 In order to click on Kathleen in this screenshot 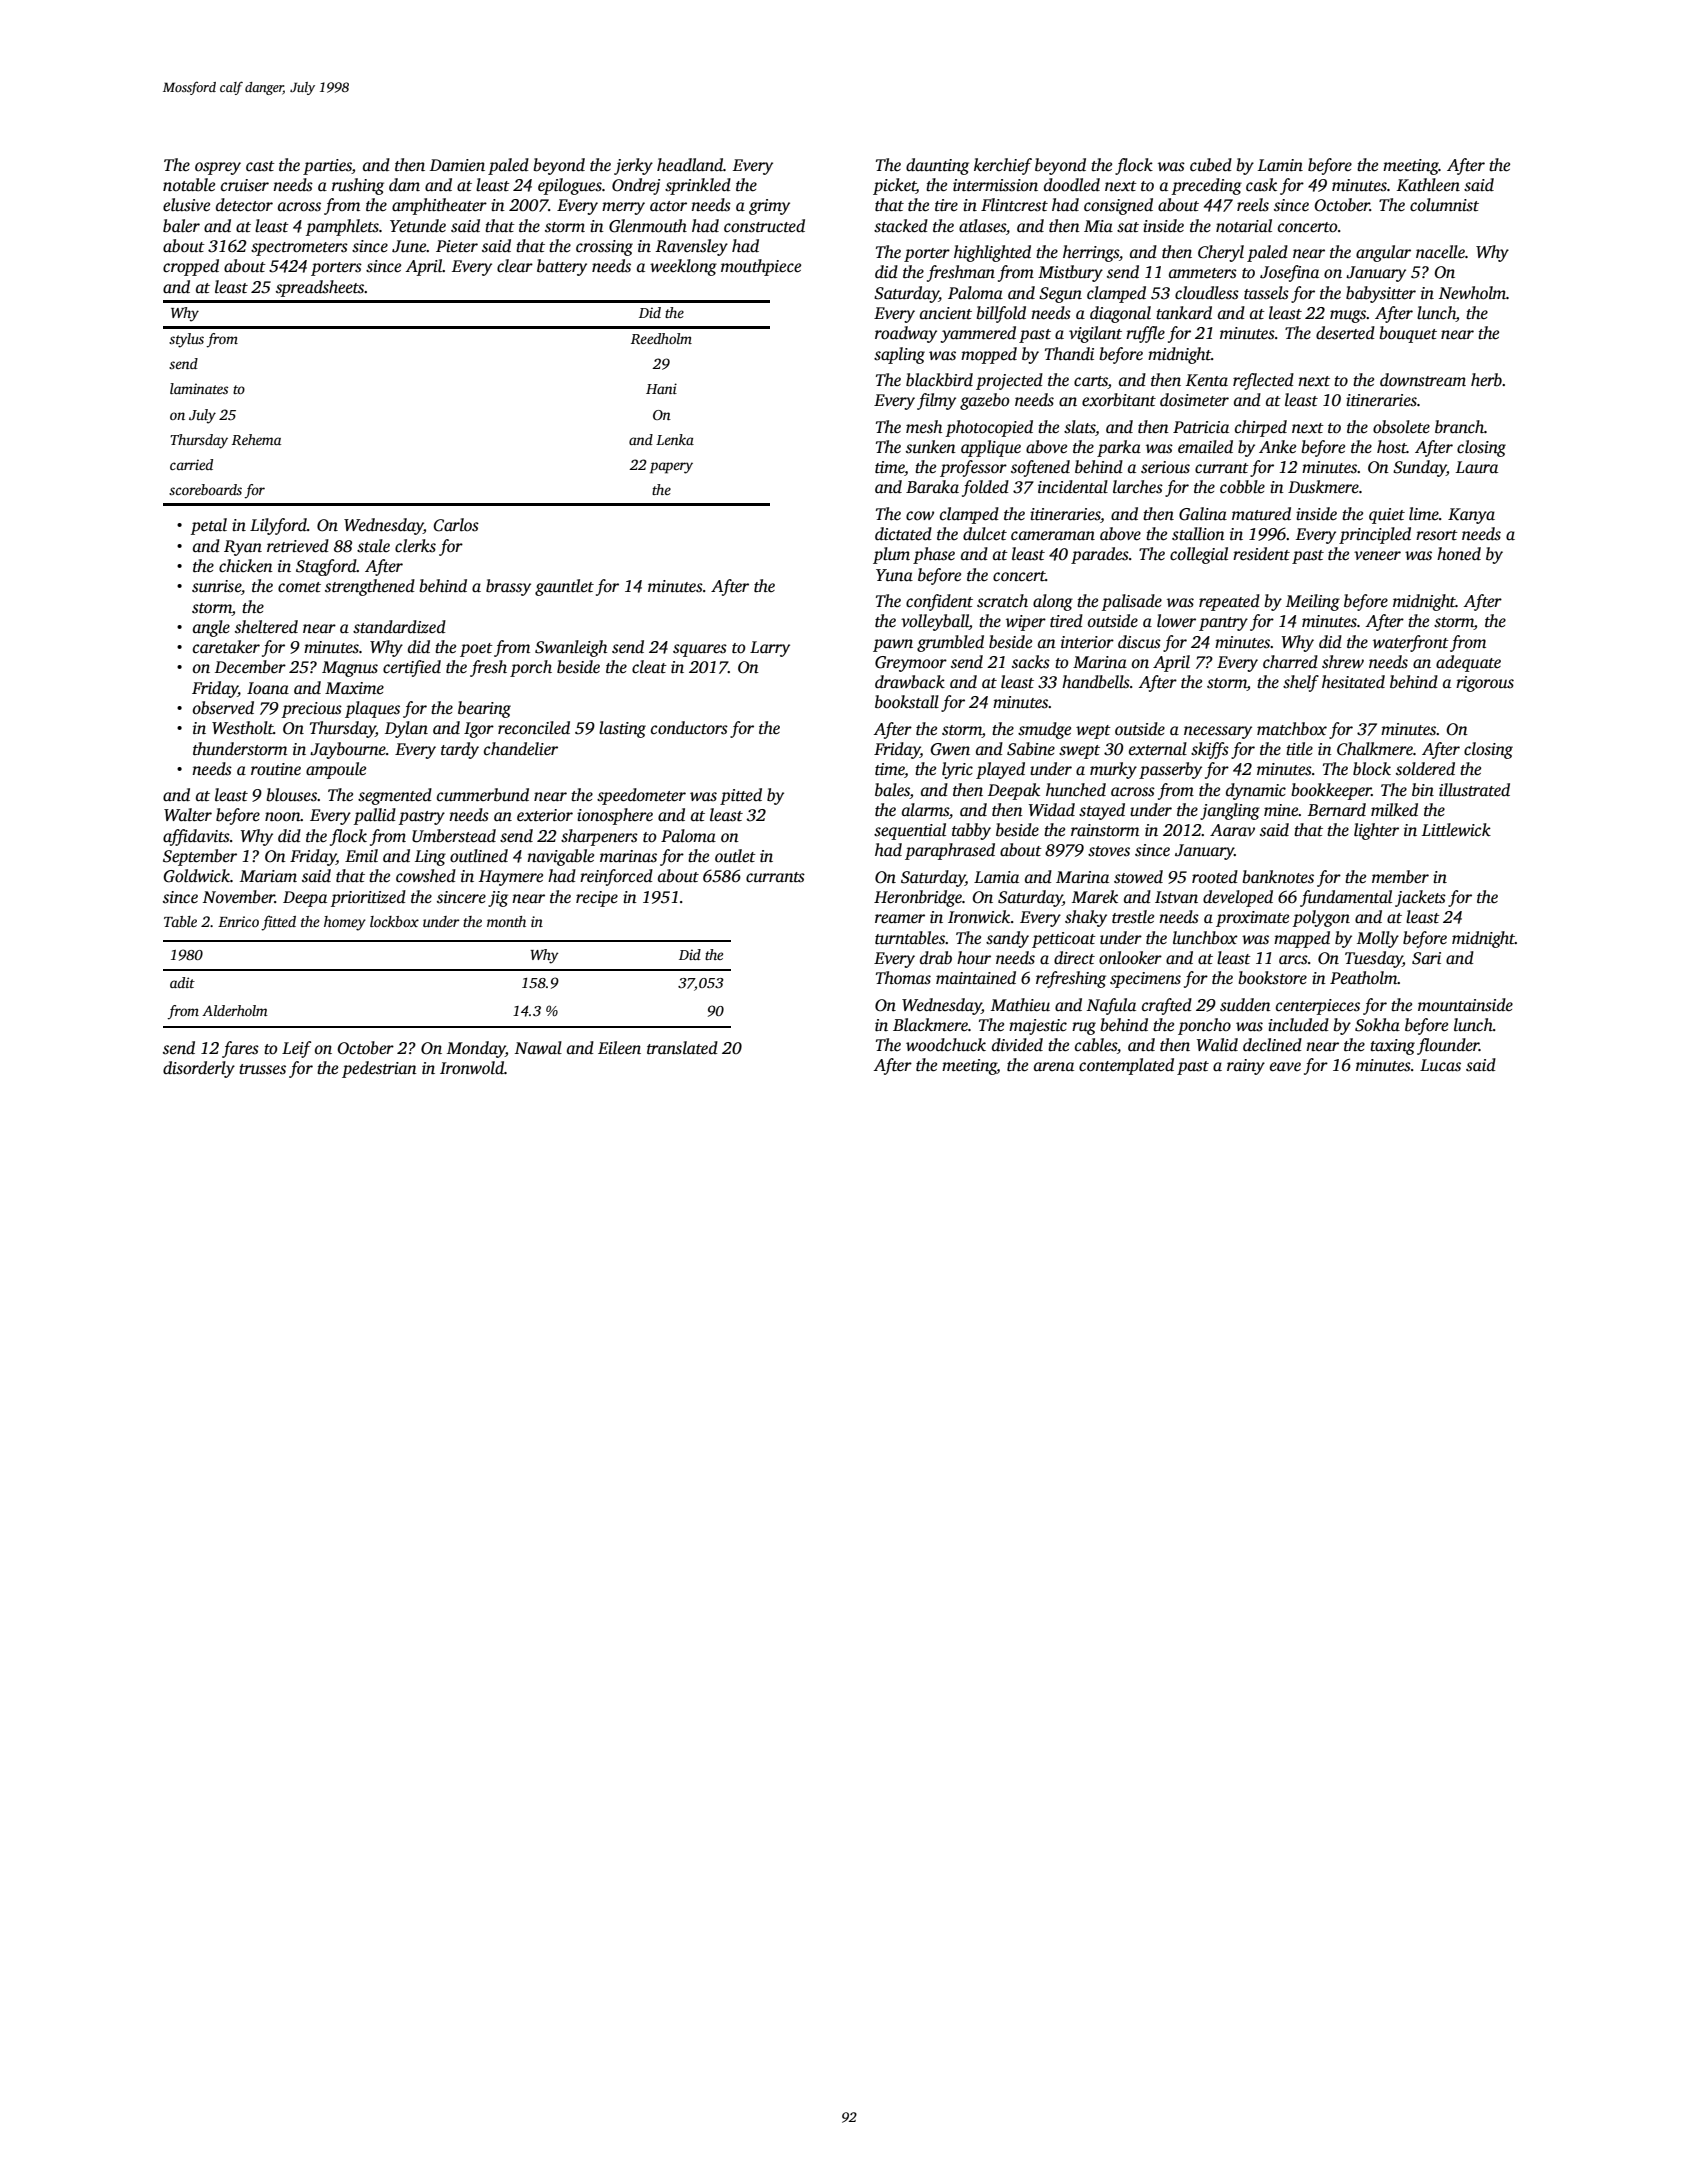, I will do `click(1428, 185)`.
